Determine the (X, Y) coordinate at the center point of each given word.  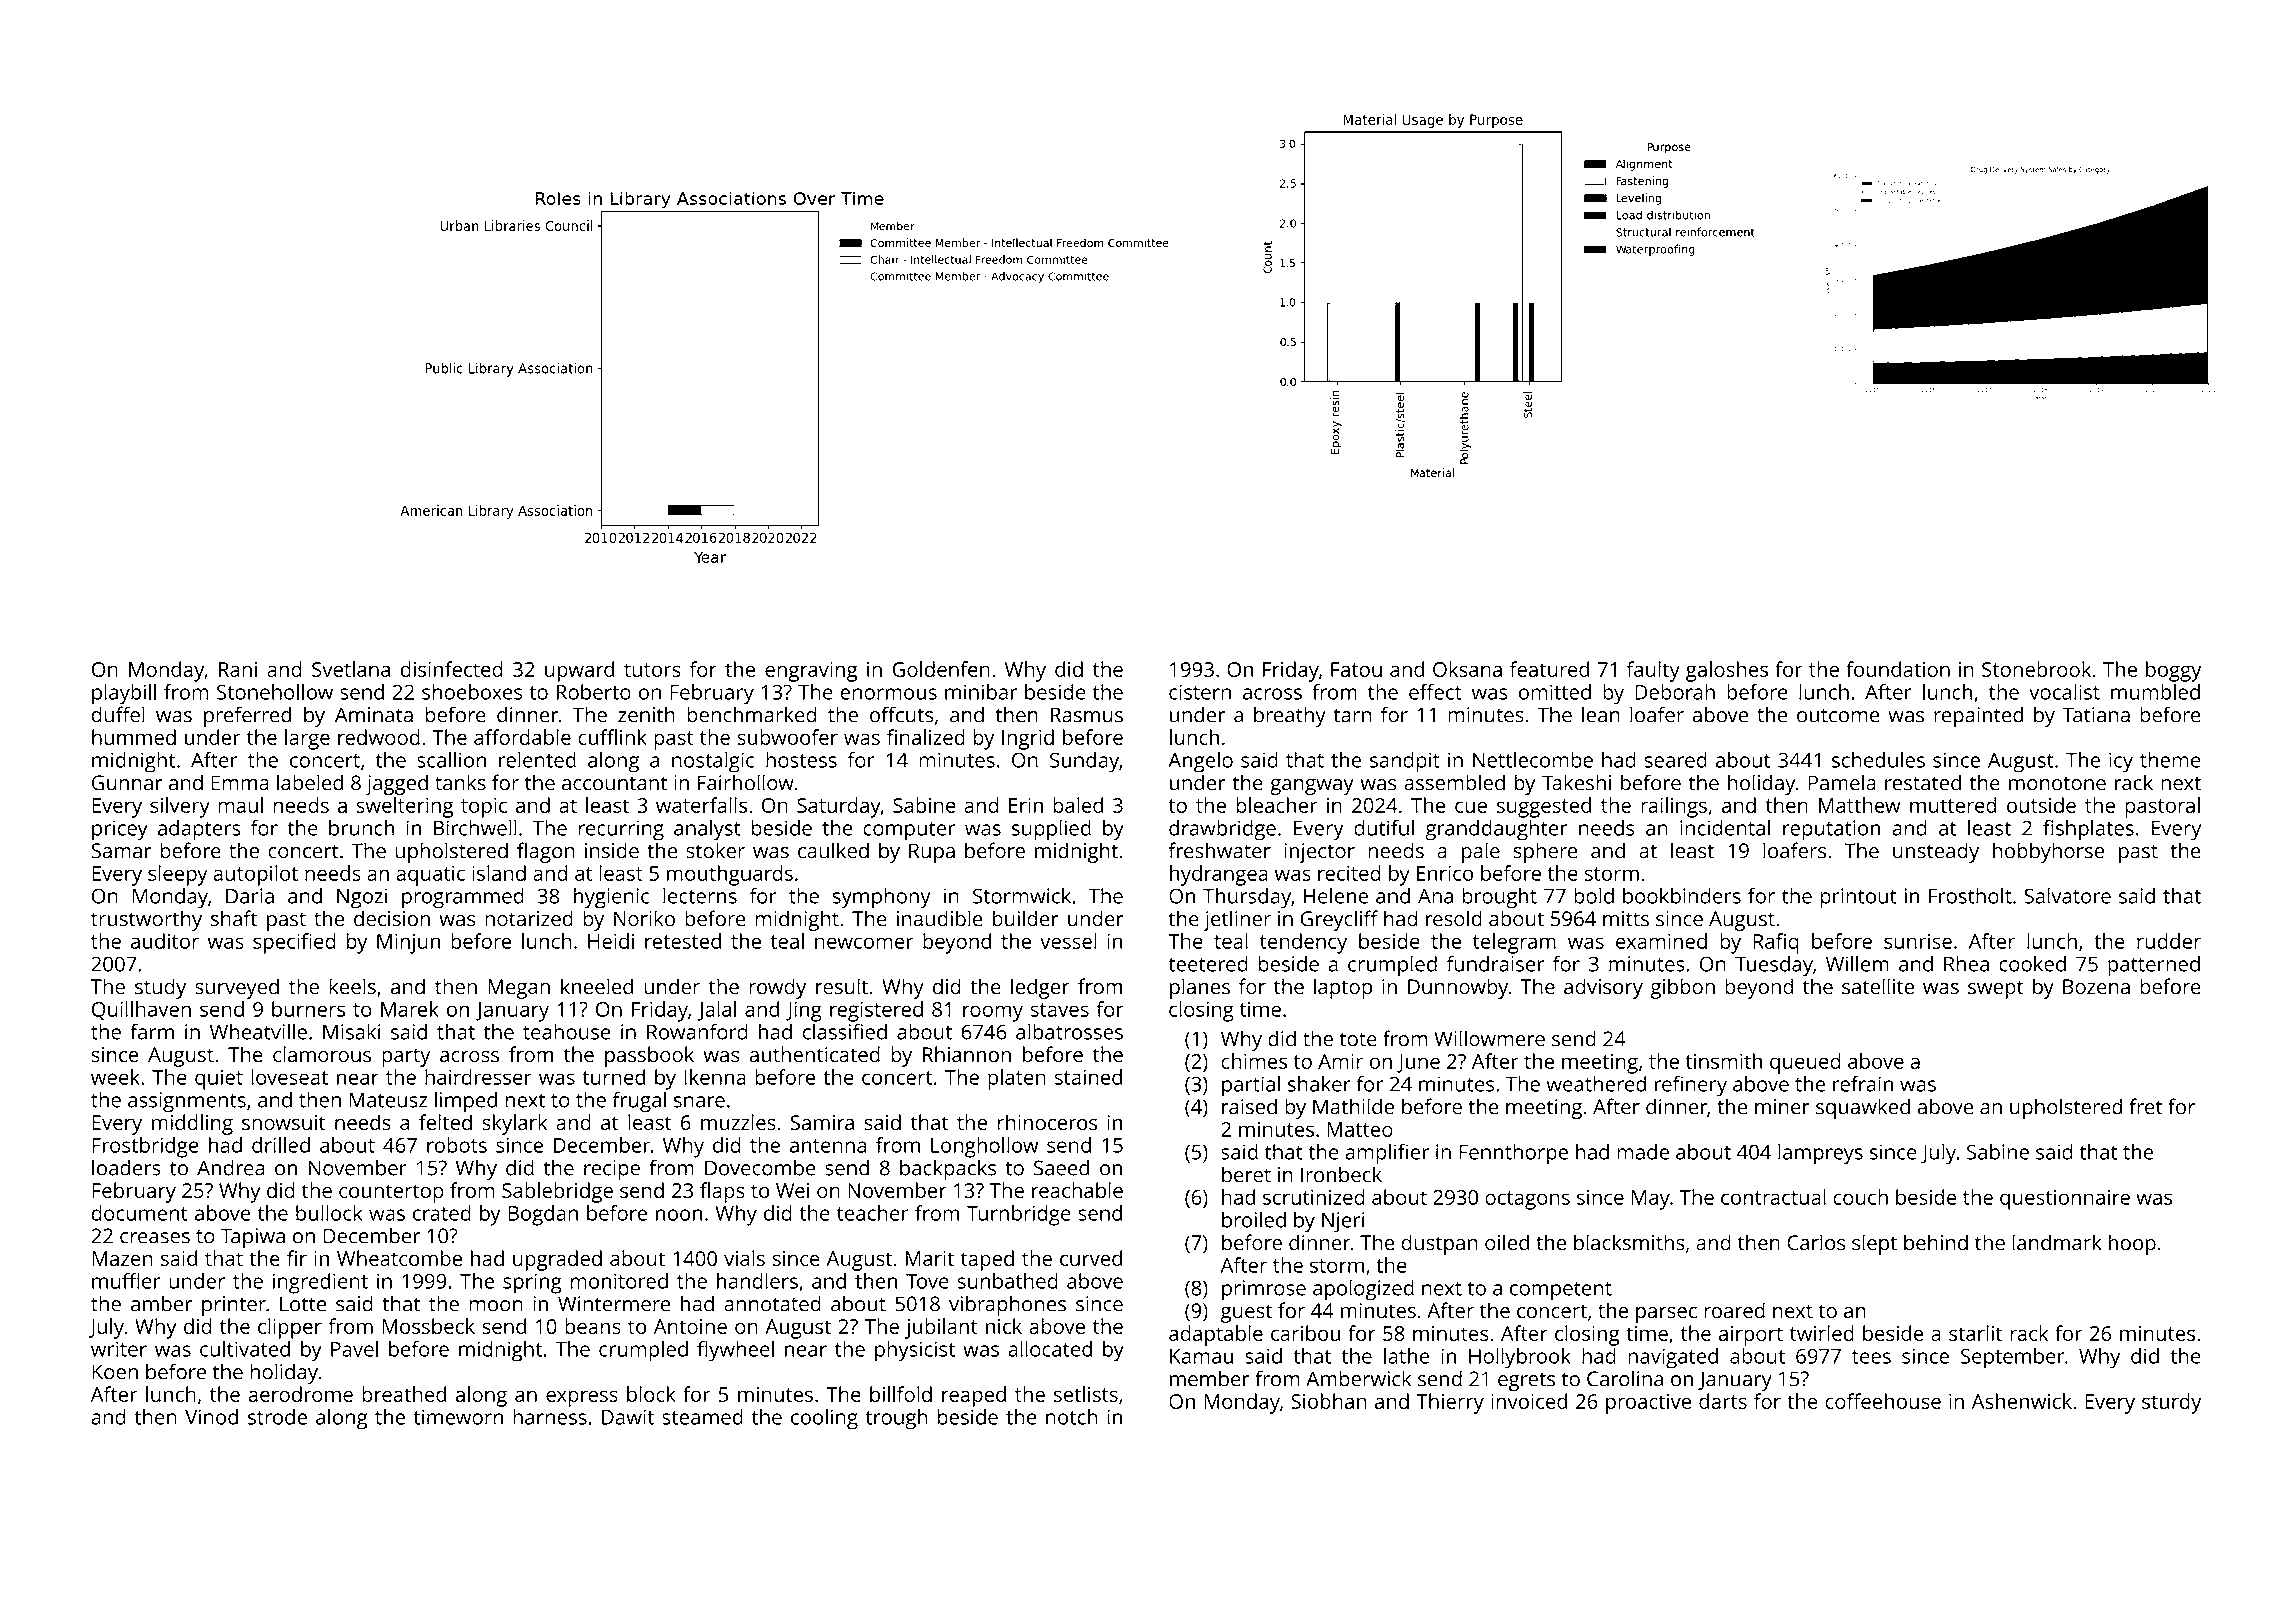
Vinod (211, 1417)
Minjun (408, 944)
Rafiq (1776, 943)
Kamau (1201, 1356)
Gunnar (127, 783)
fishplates (2088, 830)
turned (613, 1077)
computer (909, 831)
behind (1936, 1242)
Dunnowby (1458, 988)
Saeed (1061, 1168)
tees (1871, 1357)
